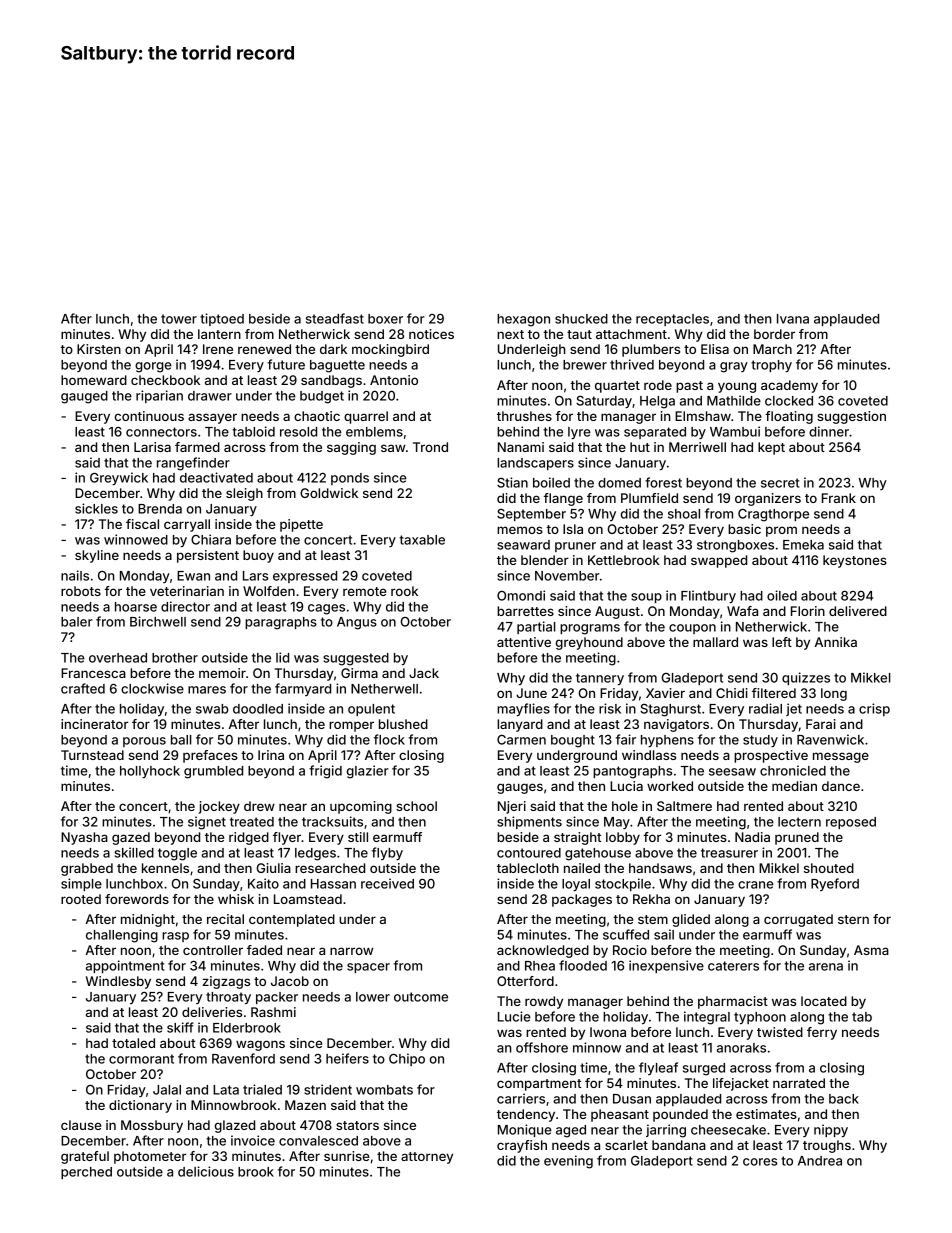 The height and width of the screenshot is (1233, 952). Describe the element at coordinates (84, 838) in the screenshot. I see `Nyasha` at that location.
